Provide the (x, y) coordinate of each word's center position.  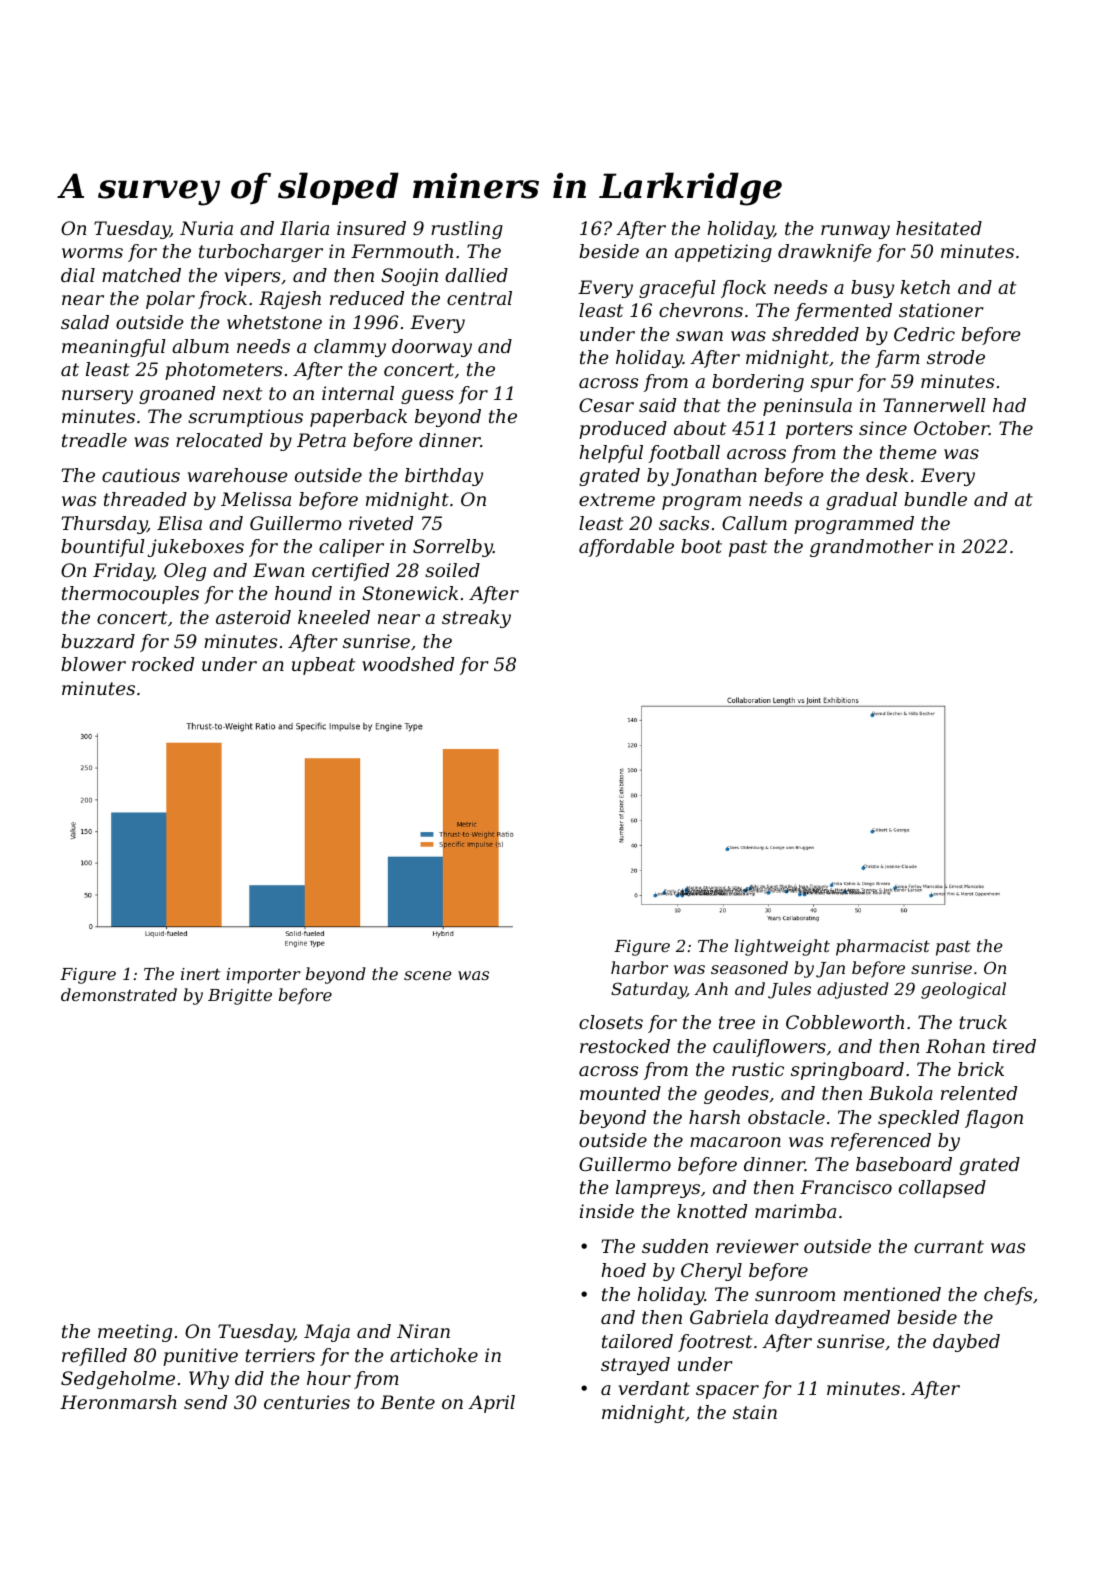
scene (428, 975)
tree (737, 1022)
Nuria (206, 228)
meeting (135, 1333)
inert (200, 974)
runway (855, 232)
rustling (467, 230)
